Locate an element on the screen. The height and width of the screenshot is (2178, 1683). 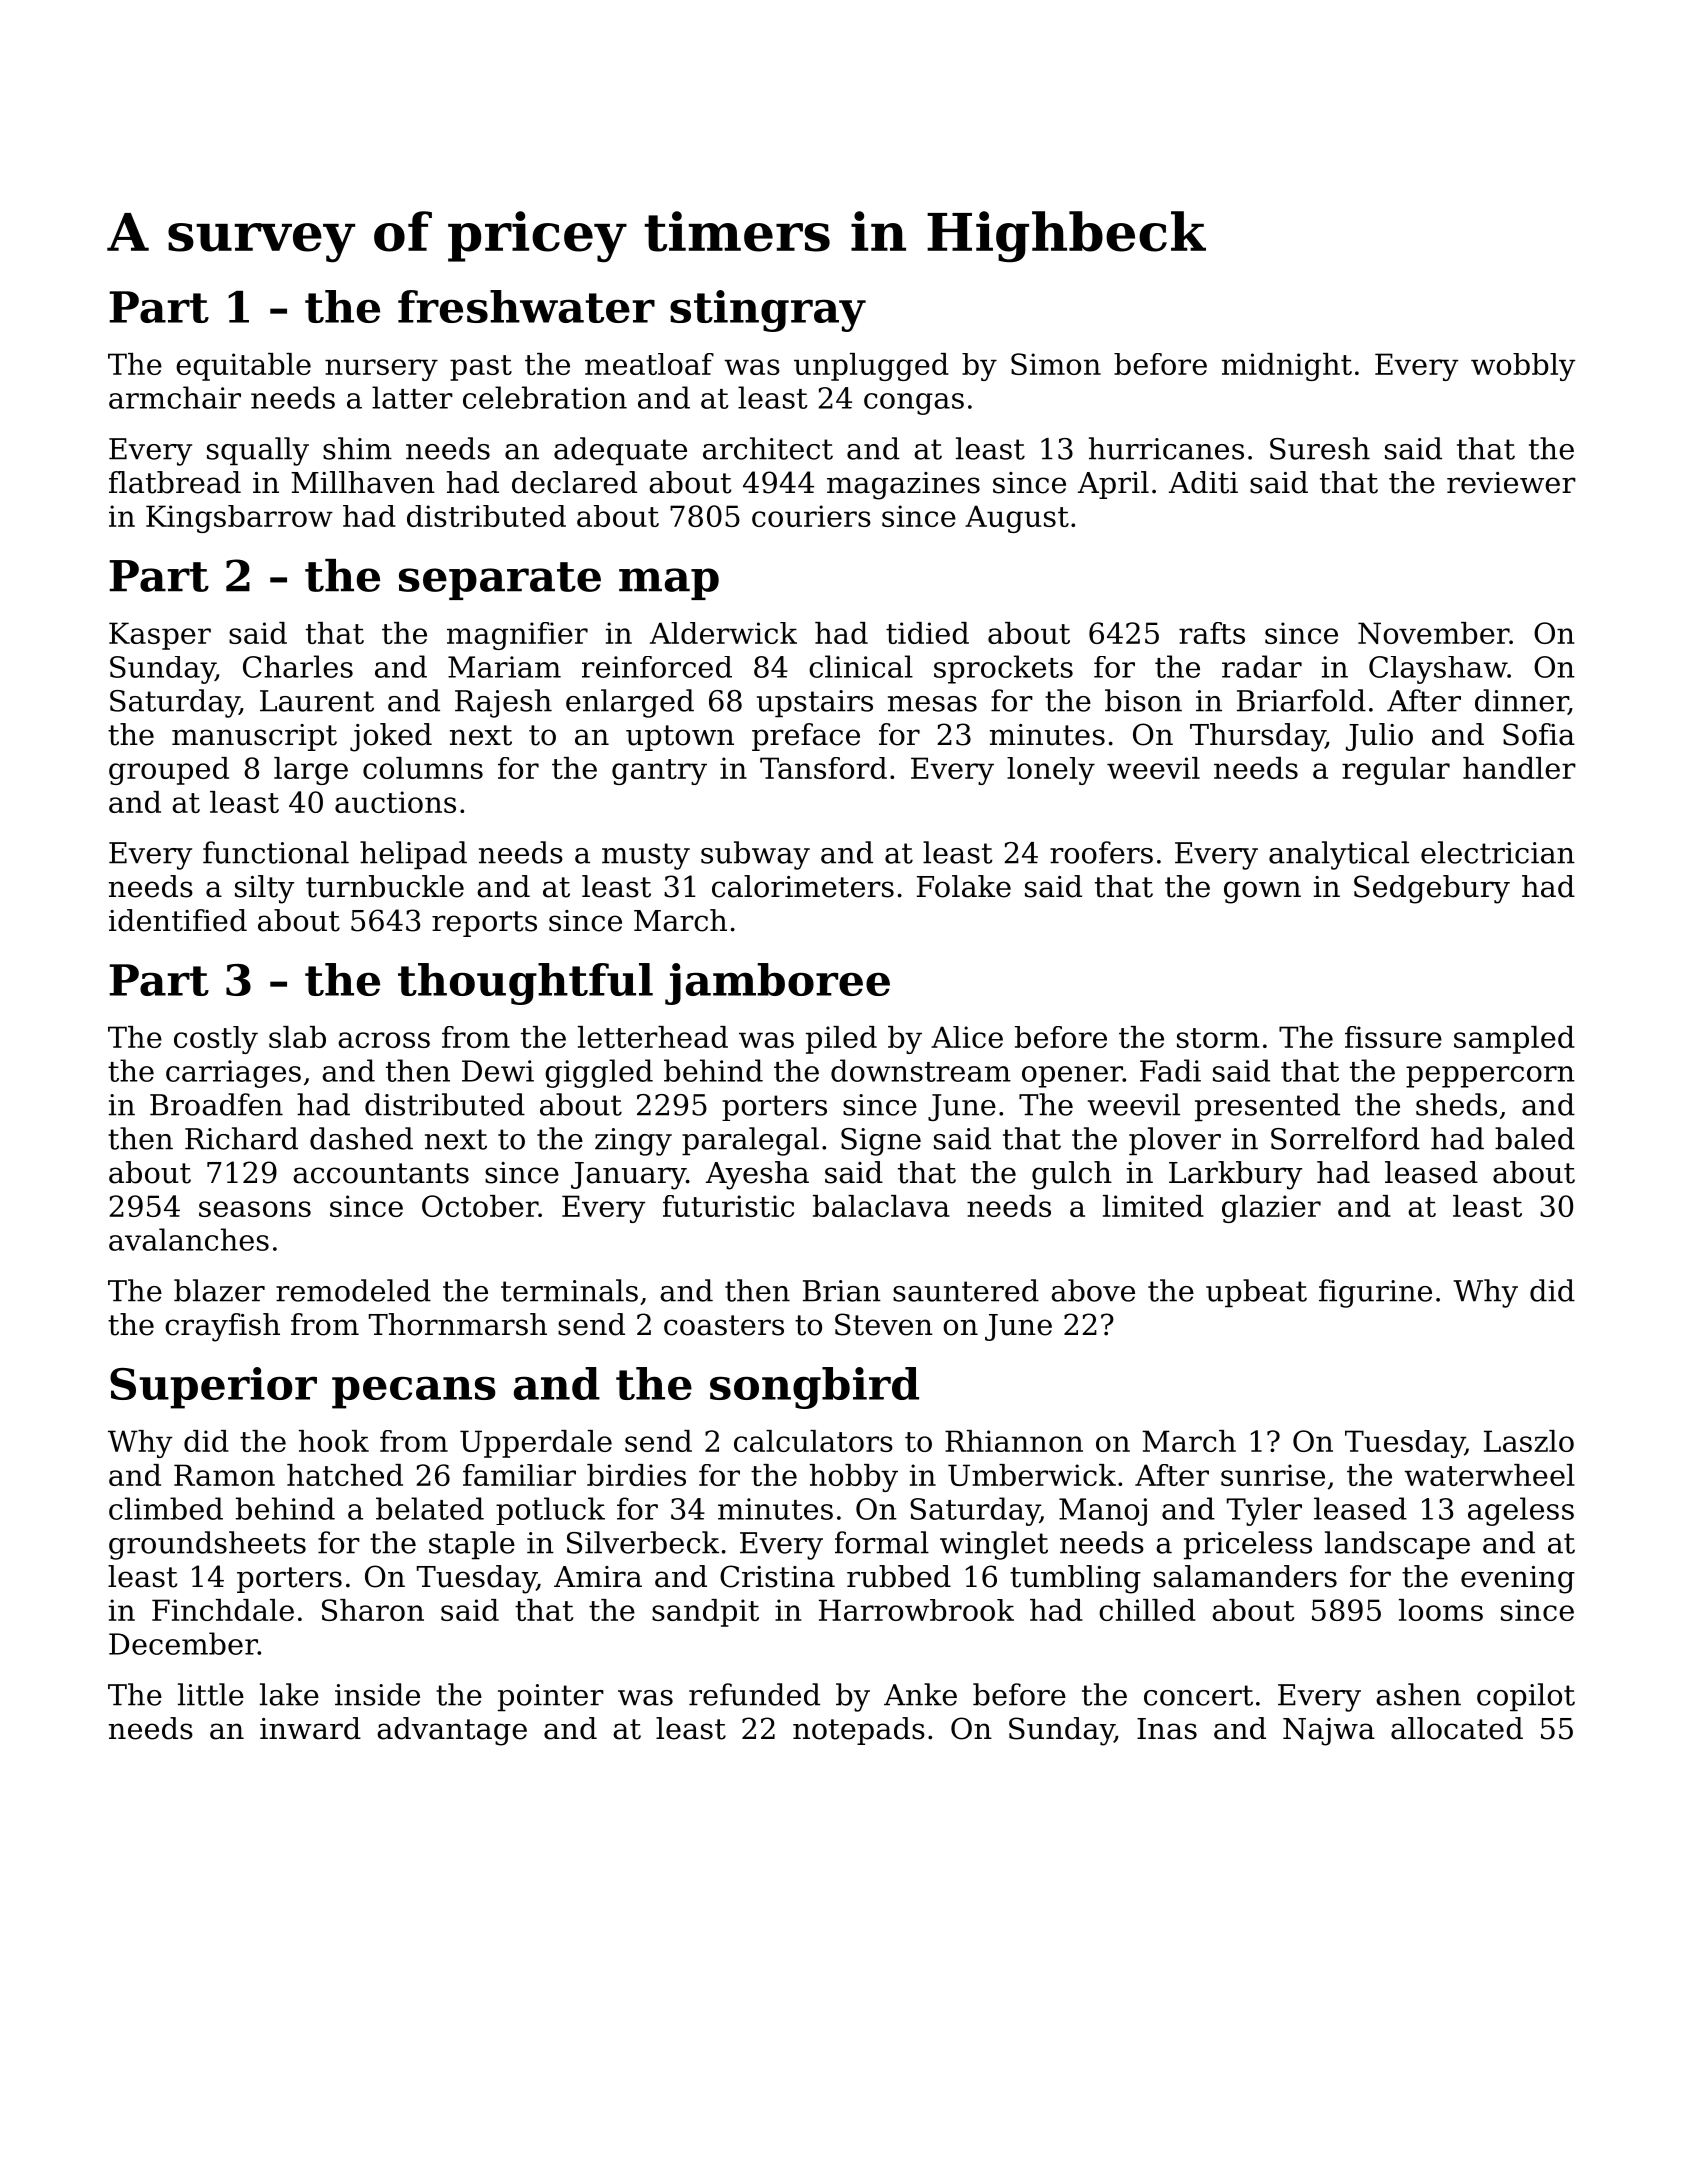
Simon is located at coordinates (1056, 364).
